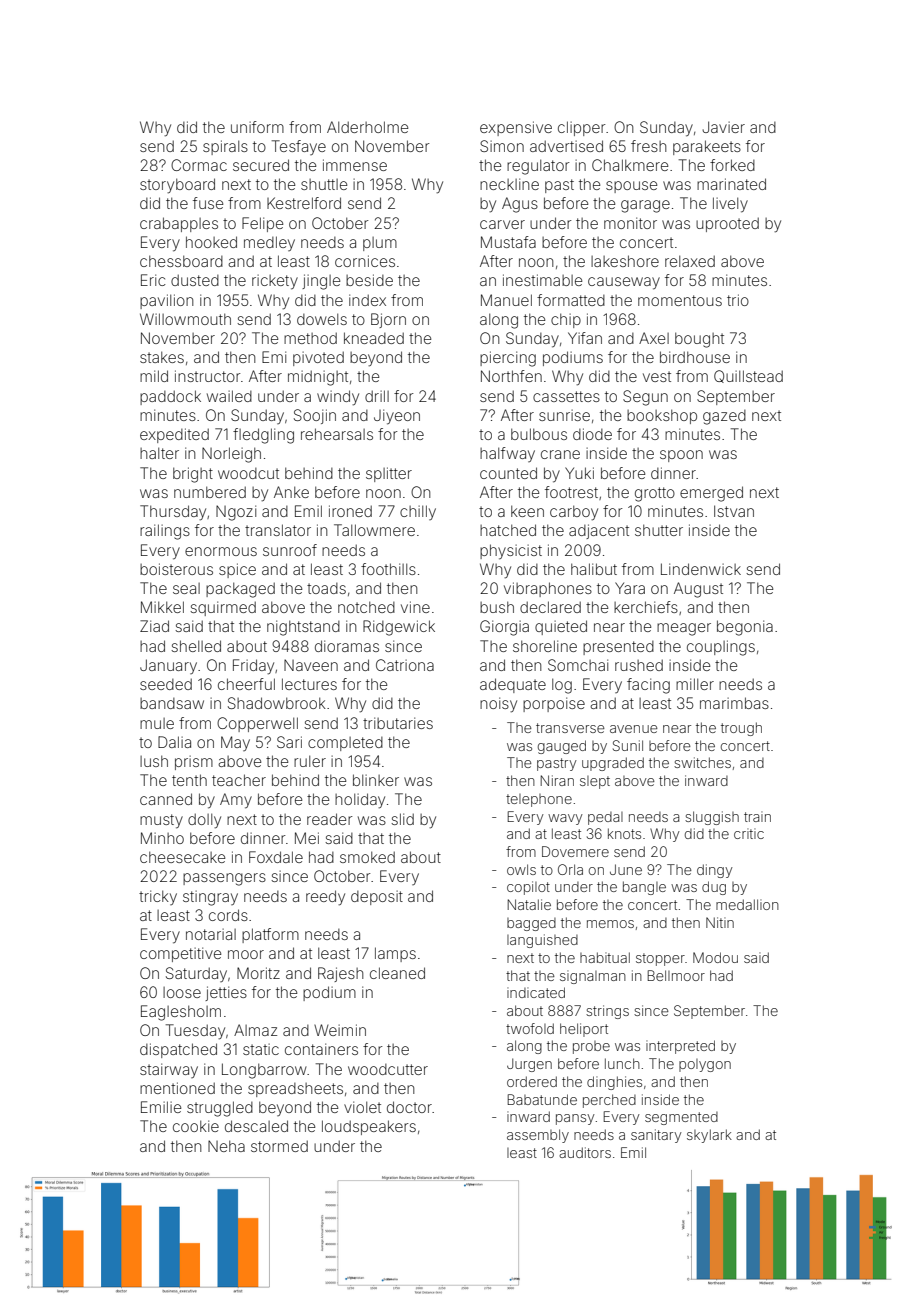 The width and height of the screenshot is (924, 1314). What do you see at coordinates (257, 127) in the screenshot?
I see `uniform` at bounding box center [257, 127].
